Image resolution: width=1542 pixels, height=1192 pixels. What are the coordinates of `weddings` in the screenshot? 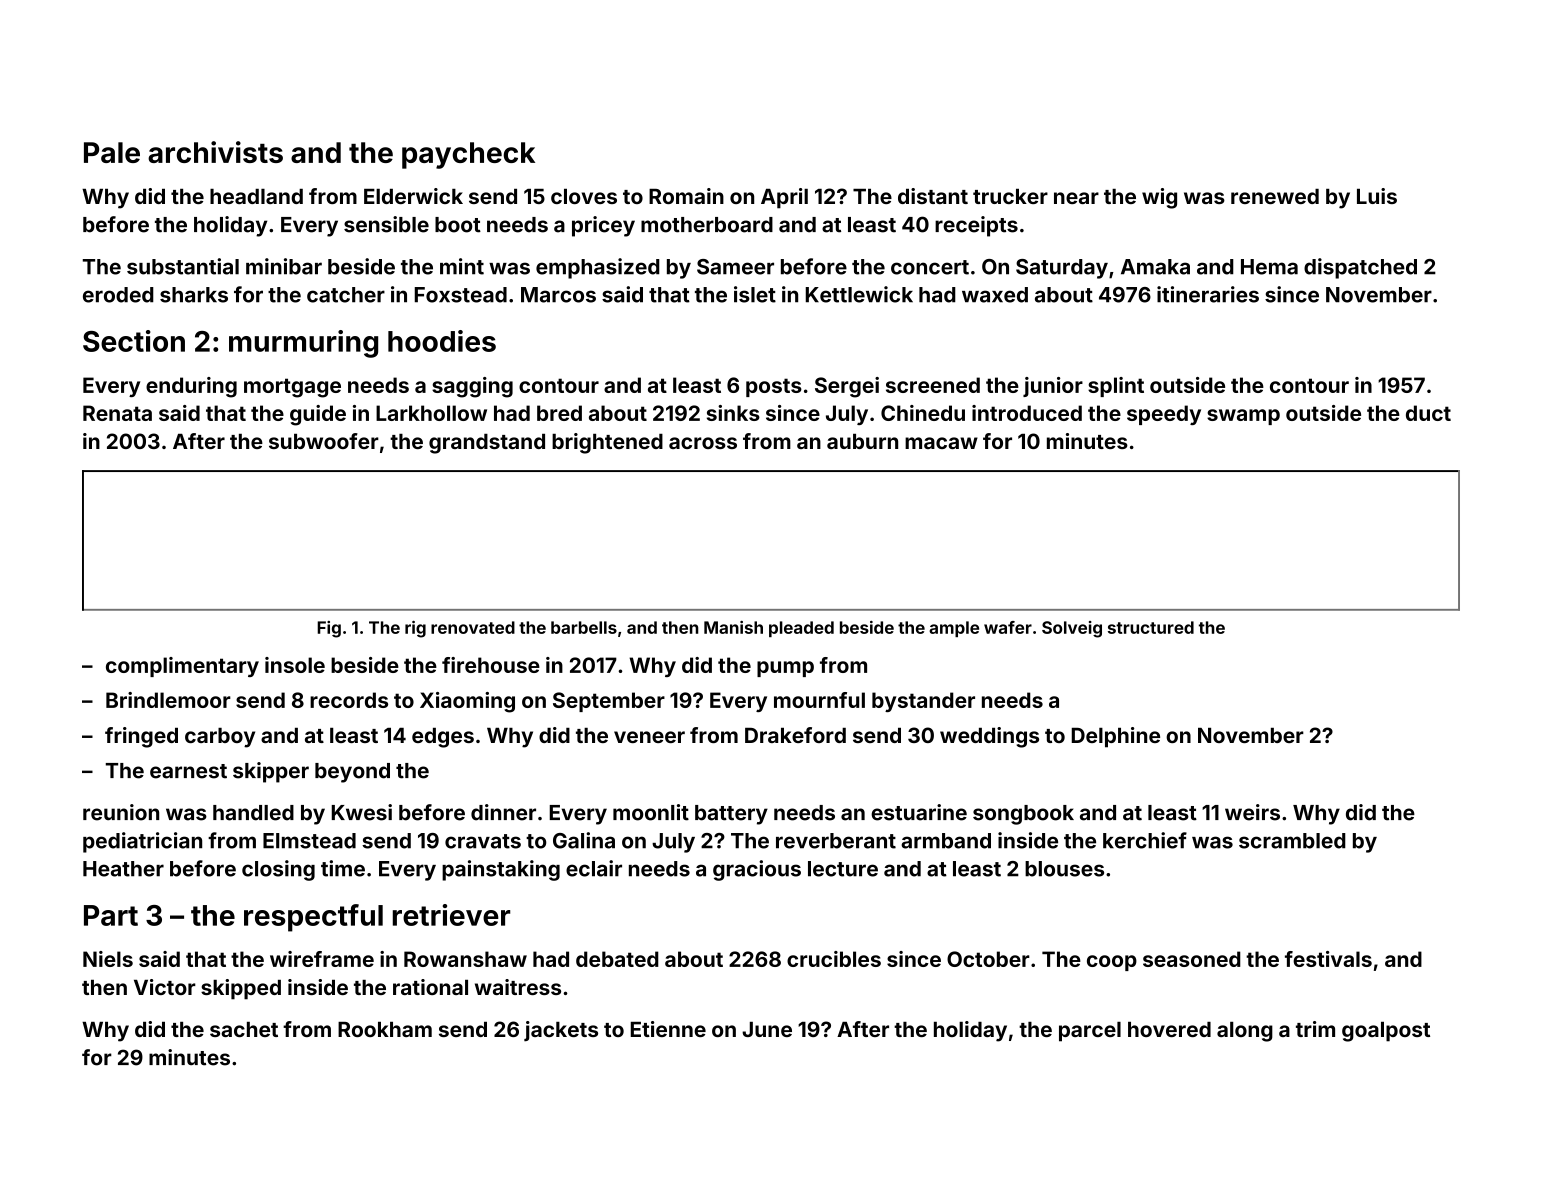 It's located at (989, 737).
